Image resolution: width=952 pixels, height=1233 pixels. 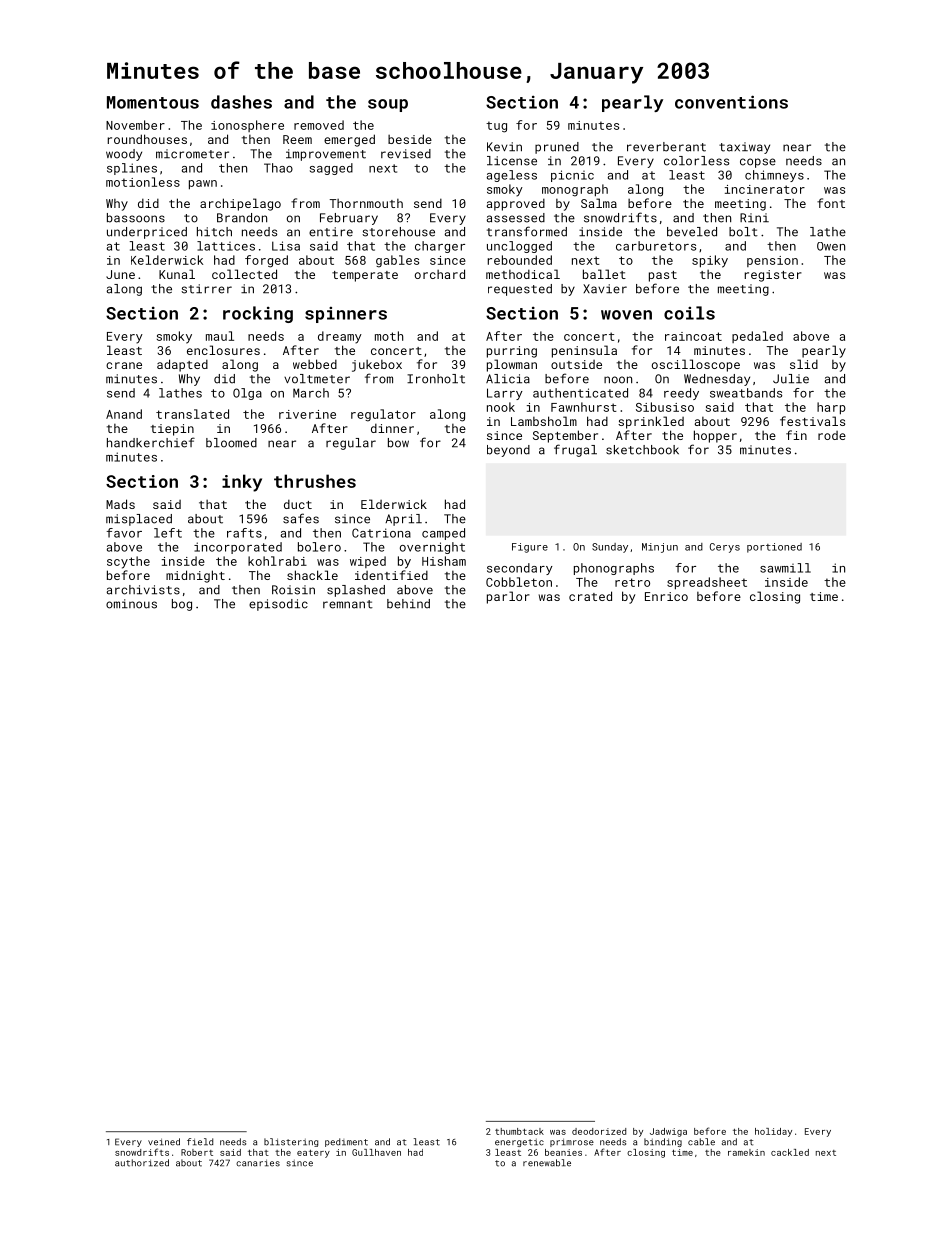 What do you see at coordinates (406, 154) in the page?
I see `revised` at bounding box center [406, 154].
